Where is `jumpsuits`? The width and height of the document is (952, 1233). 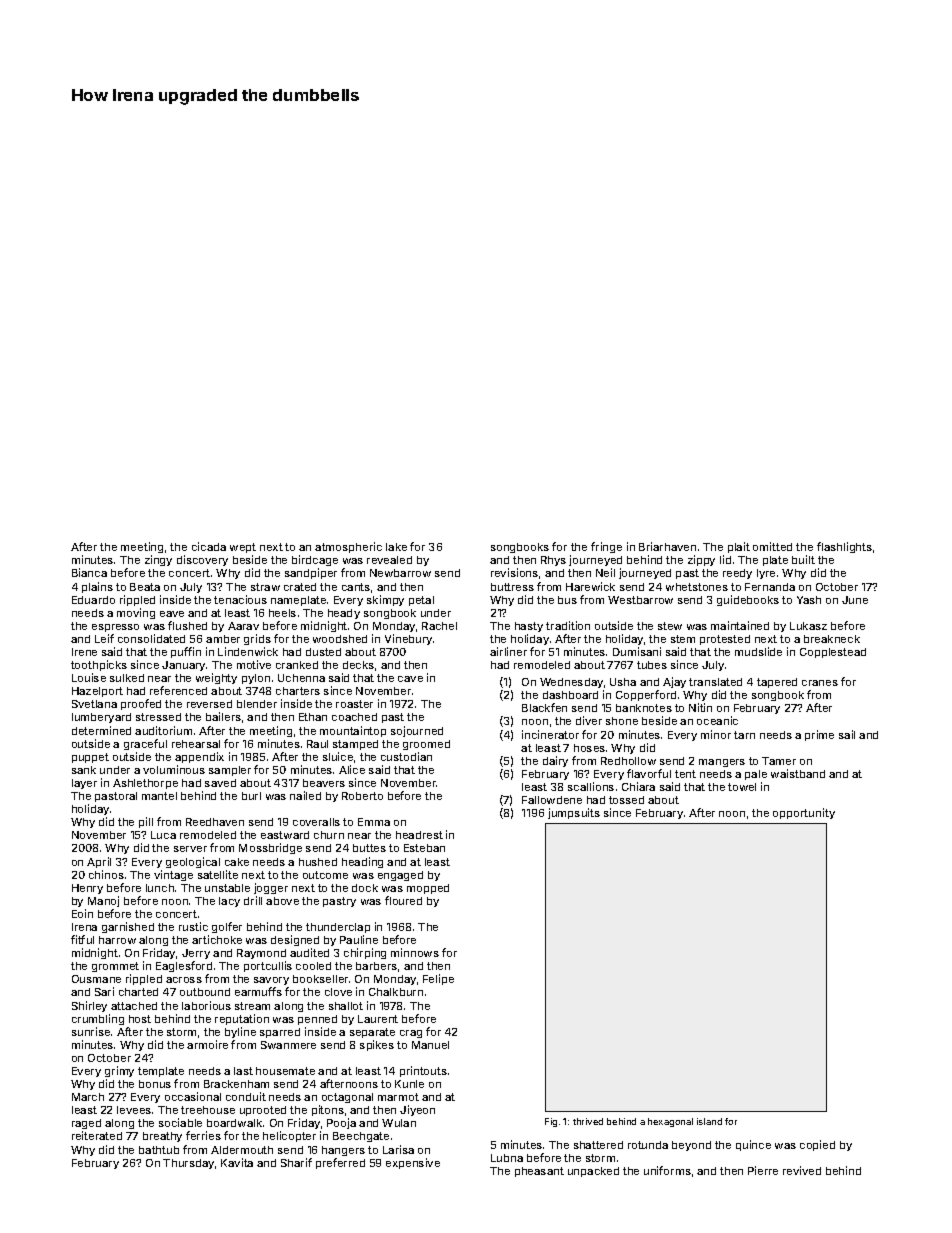 jumpsuits is located at coordinates (574, 813).
